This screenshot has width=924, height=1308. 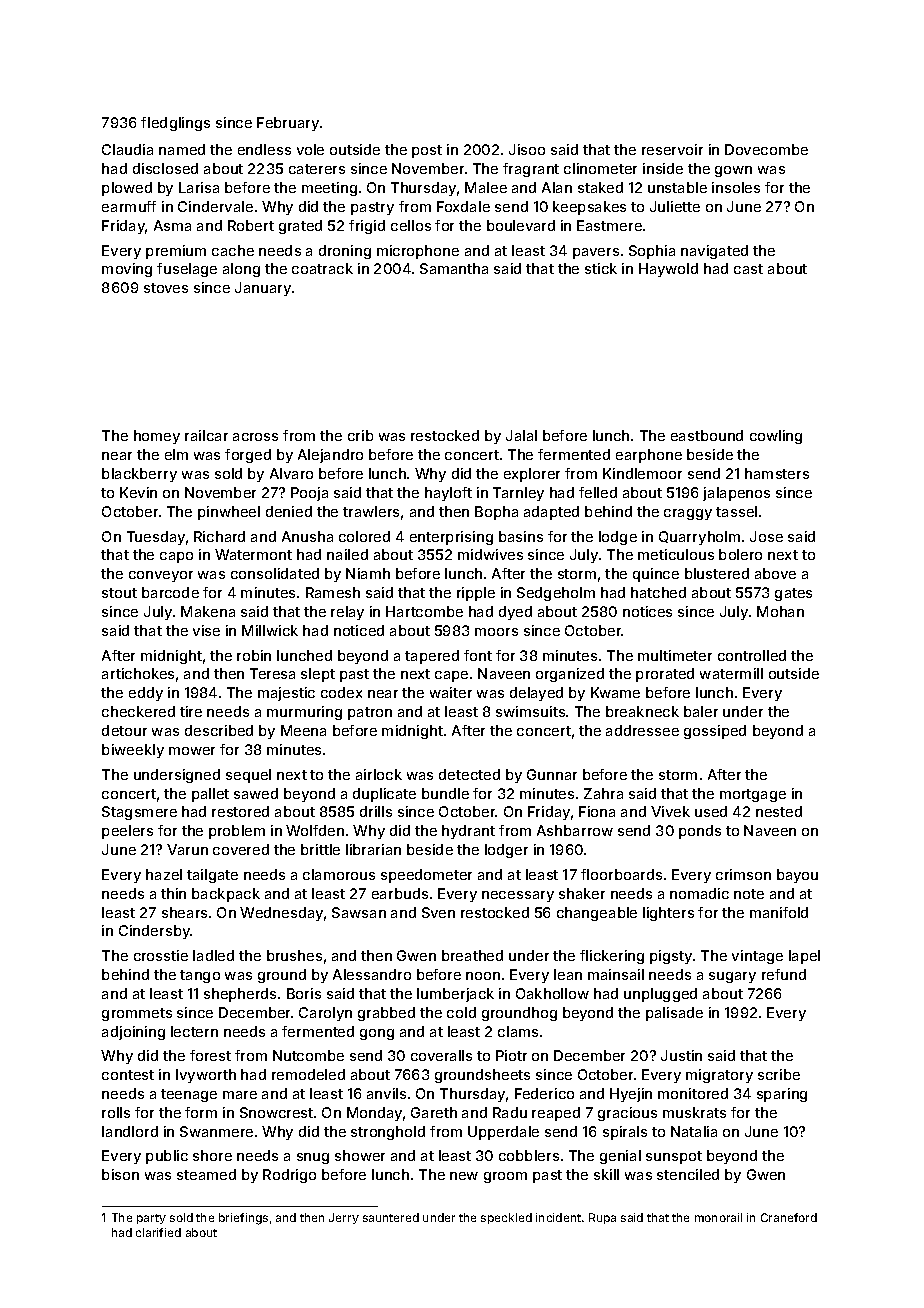 I want to click on cast, so click(x=748, y=269).
